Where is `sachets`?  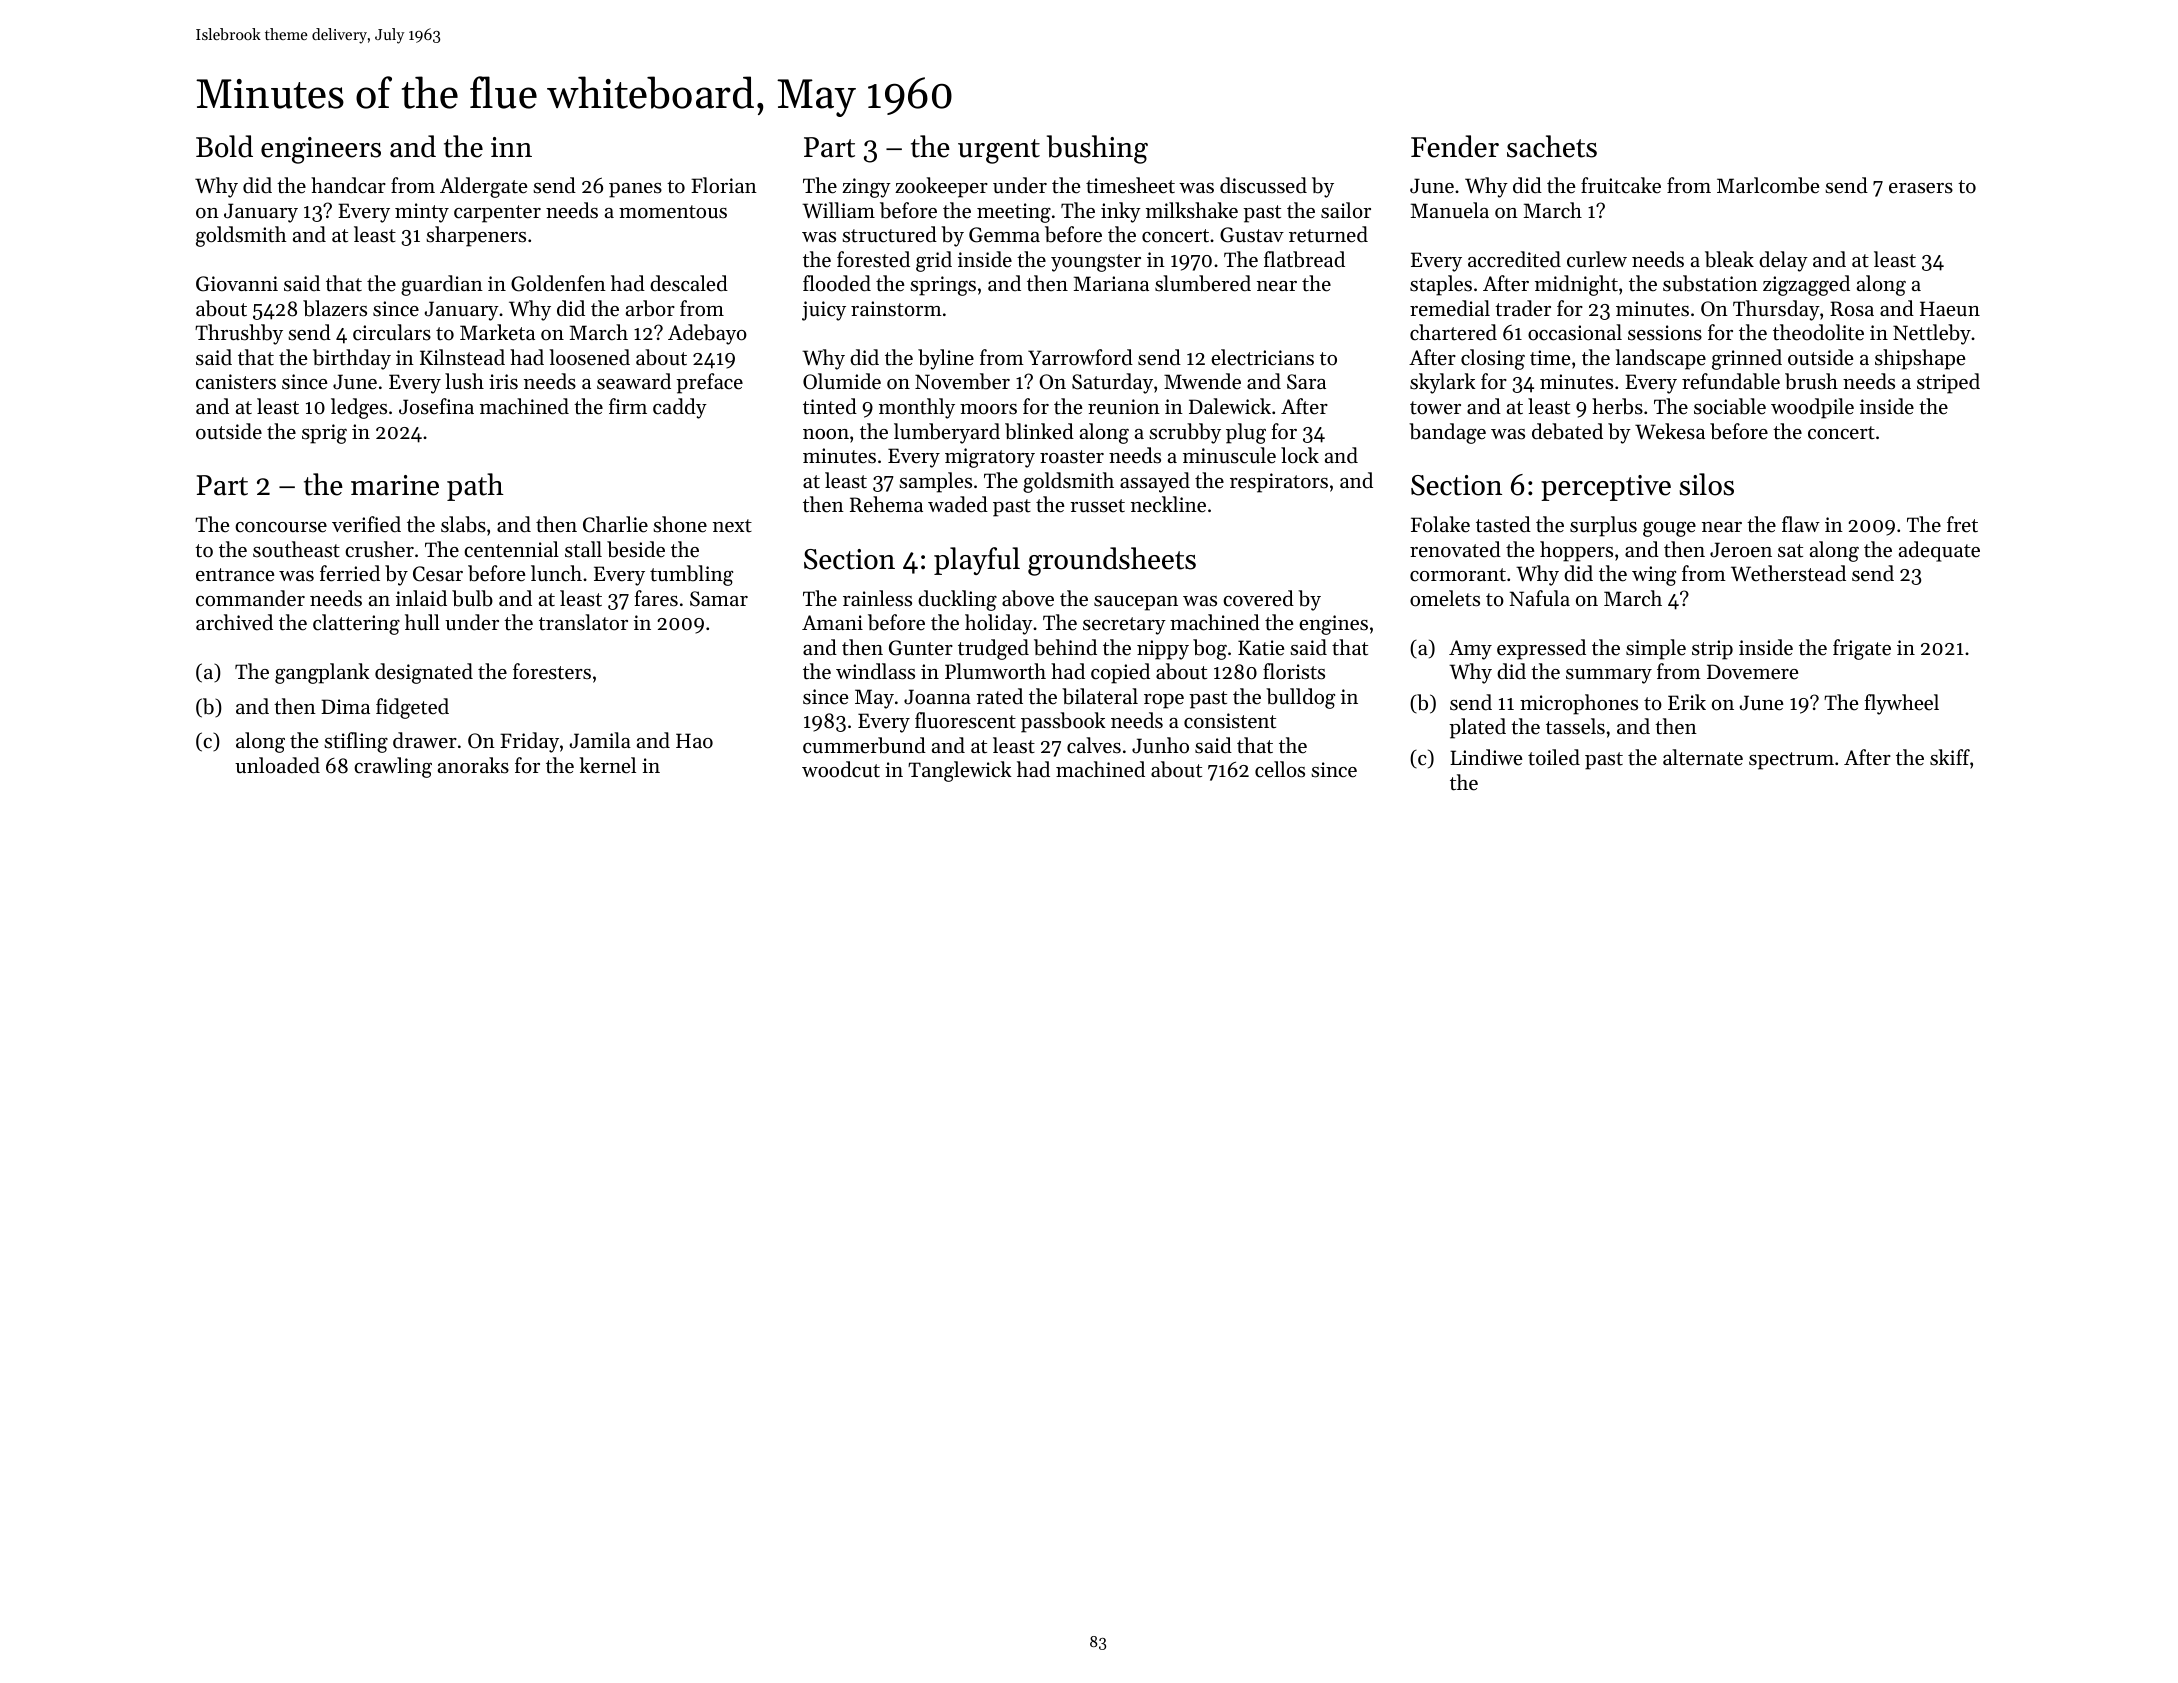 sachets is located at coordinates (1552, 146).
